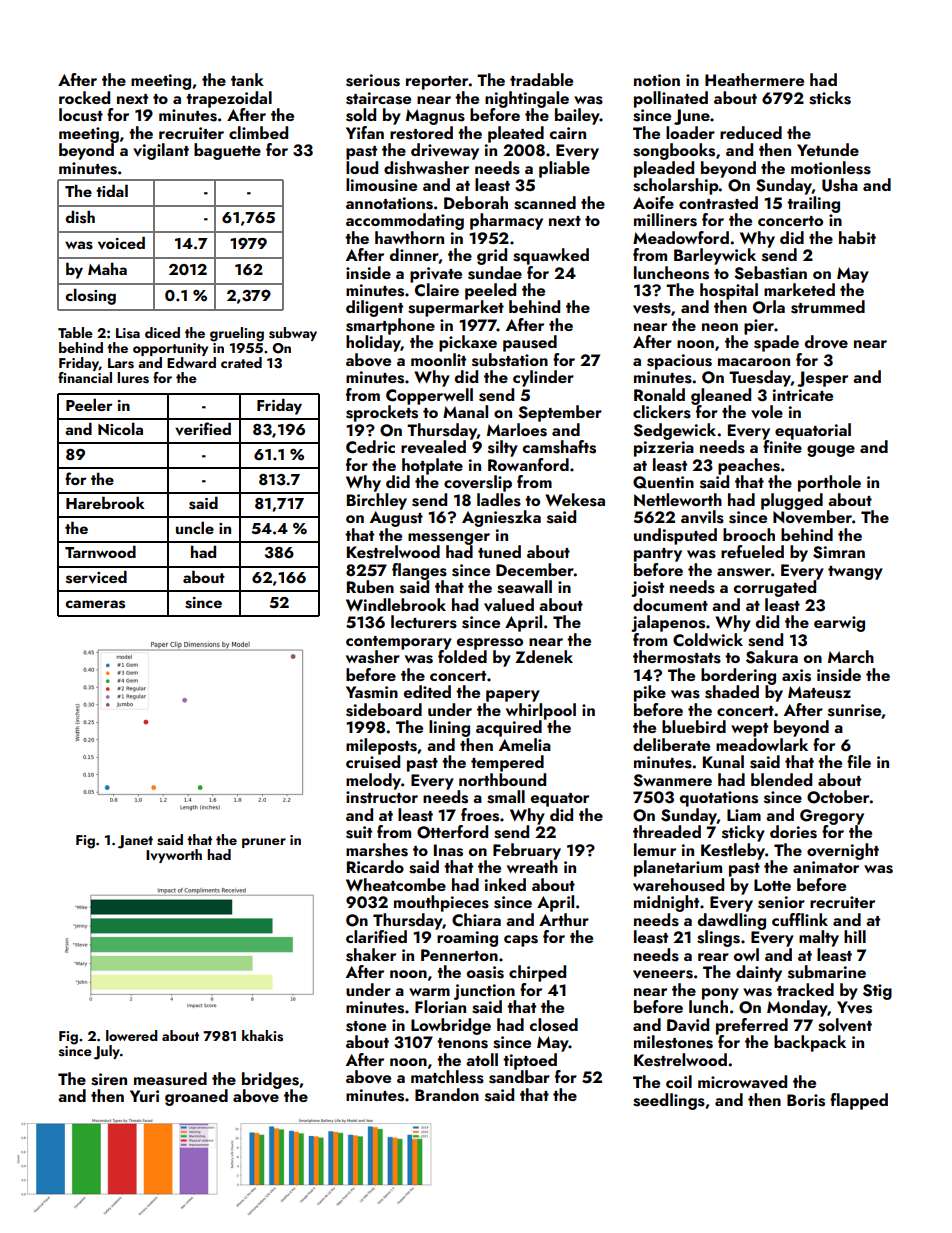 Image resolution: width=952 pixels, height=1233 pixels. What do you see at coordinates (373, 343) in the screenshot?
I see `holiday` at bounding box center [373, 343].
